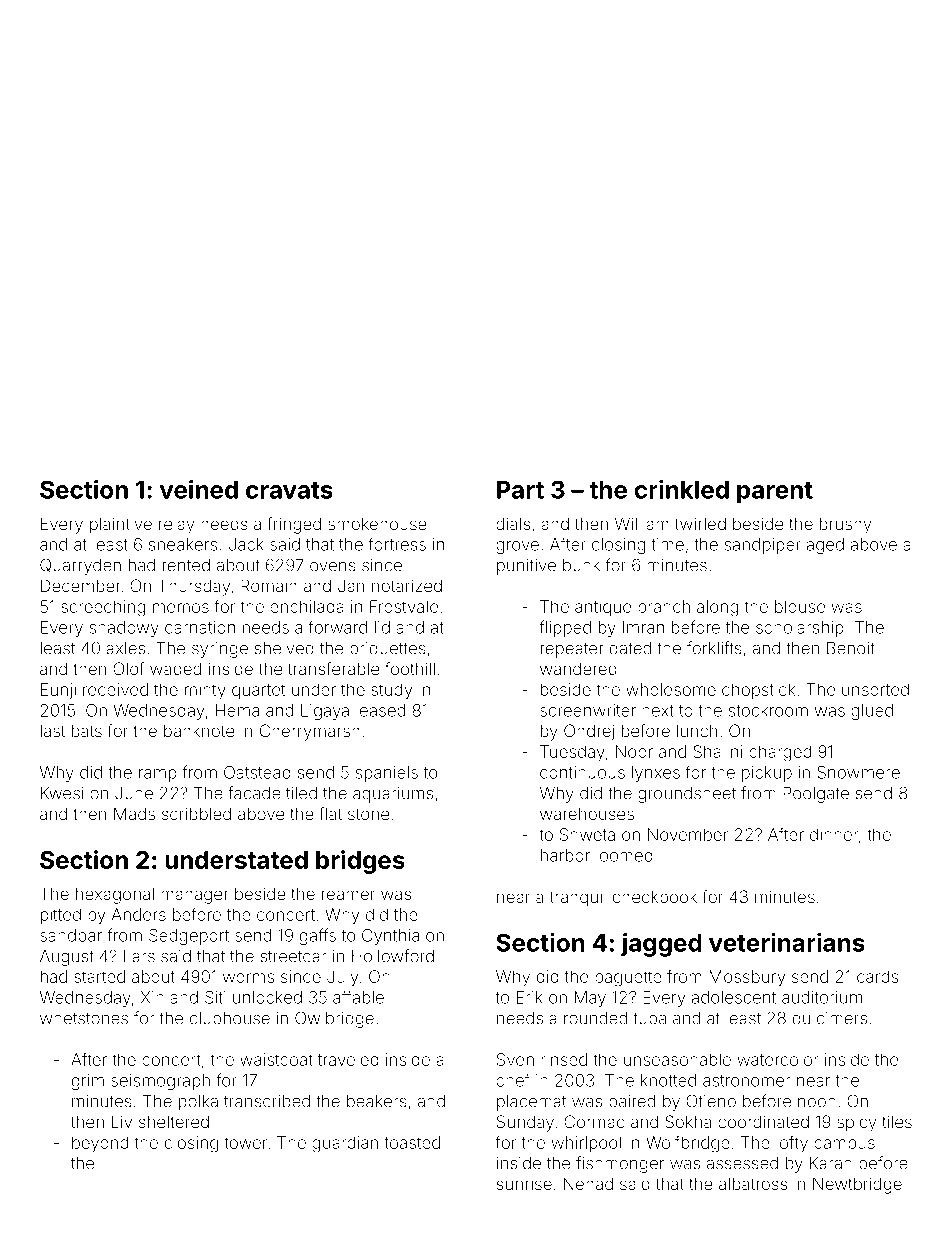 Image resolution: width=952 pixels, height=1233 pixels. What do you see at coordinates (780, 753) in the screenshot?
I see `charged` at bounding box center [780, 753].
